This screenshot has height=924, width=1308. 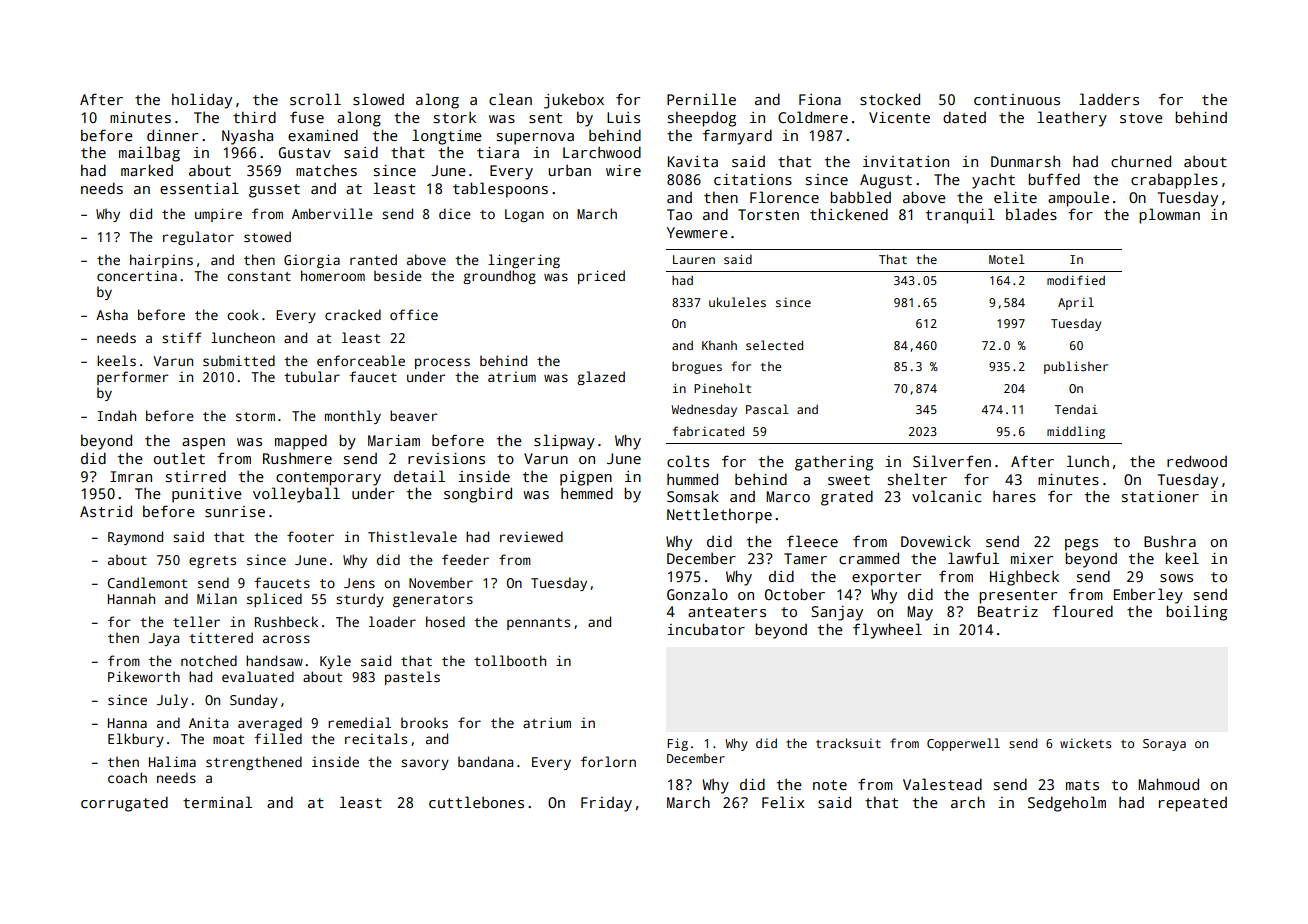 I want to click on hairpins, so click(x=161, y=261).
